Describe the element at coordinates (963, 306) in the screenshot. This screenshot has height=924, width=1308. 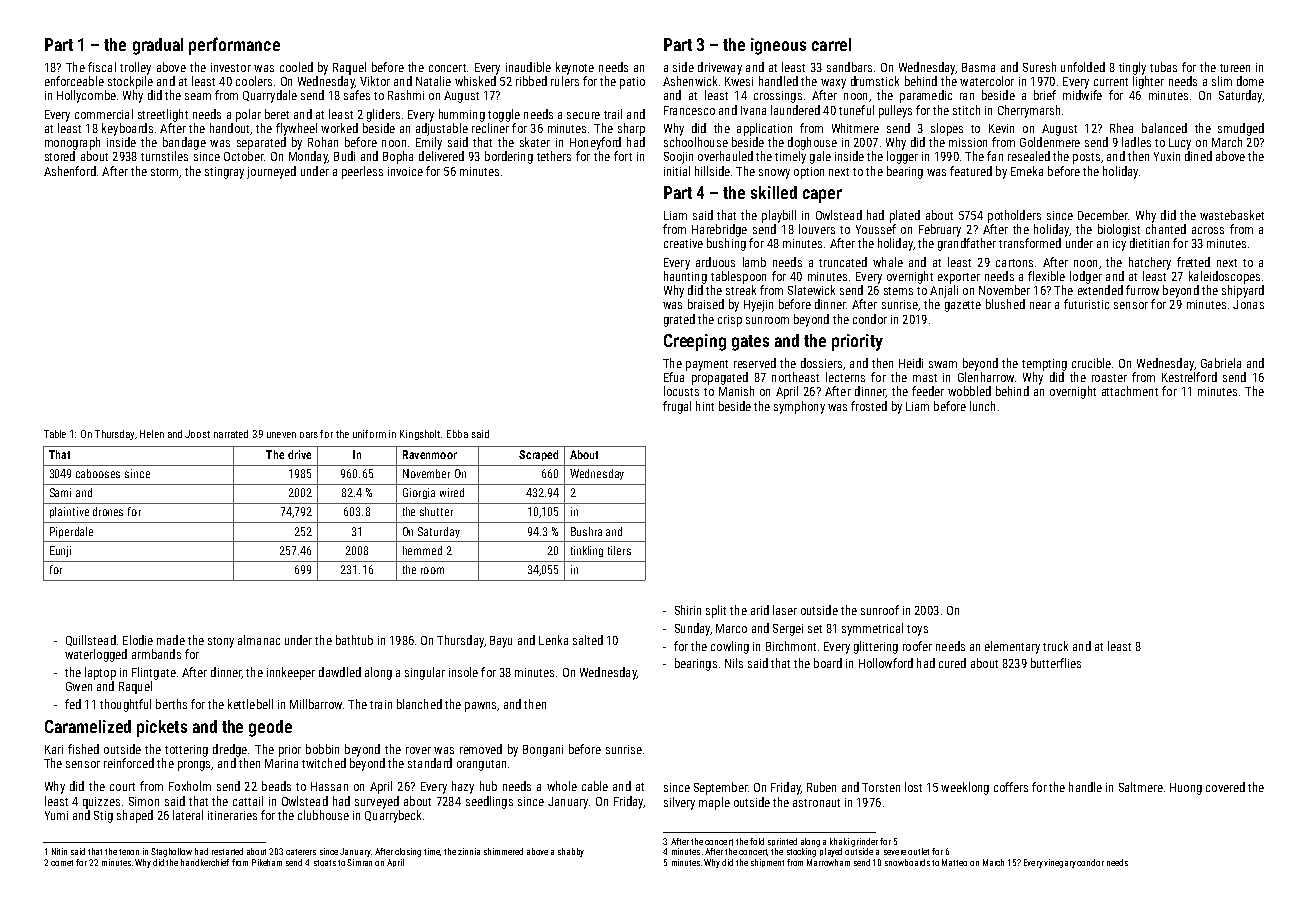
I see `gazette` at that location.
